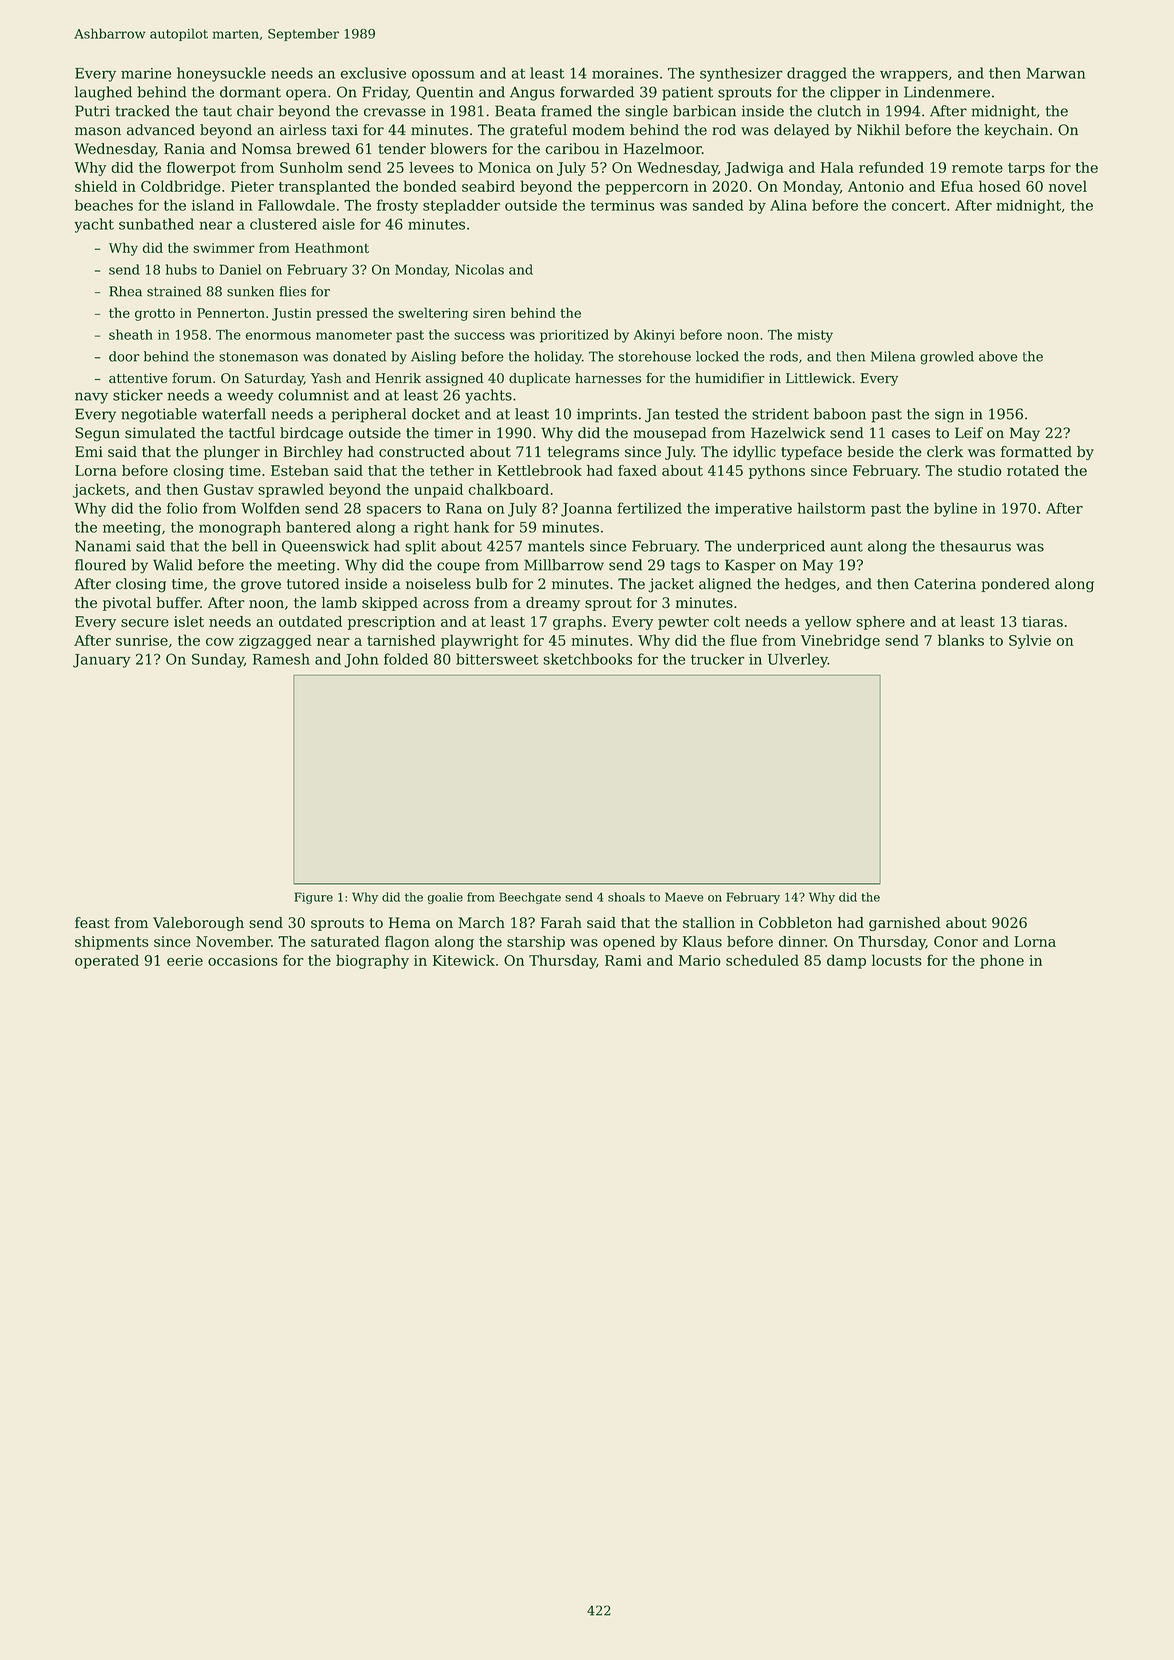 The width and height of the page is (1174, 1660). I want to click on hubs, so click(181, 269).
